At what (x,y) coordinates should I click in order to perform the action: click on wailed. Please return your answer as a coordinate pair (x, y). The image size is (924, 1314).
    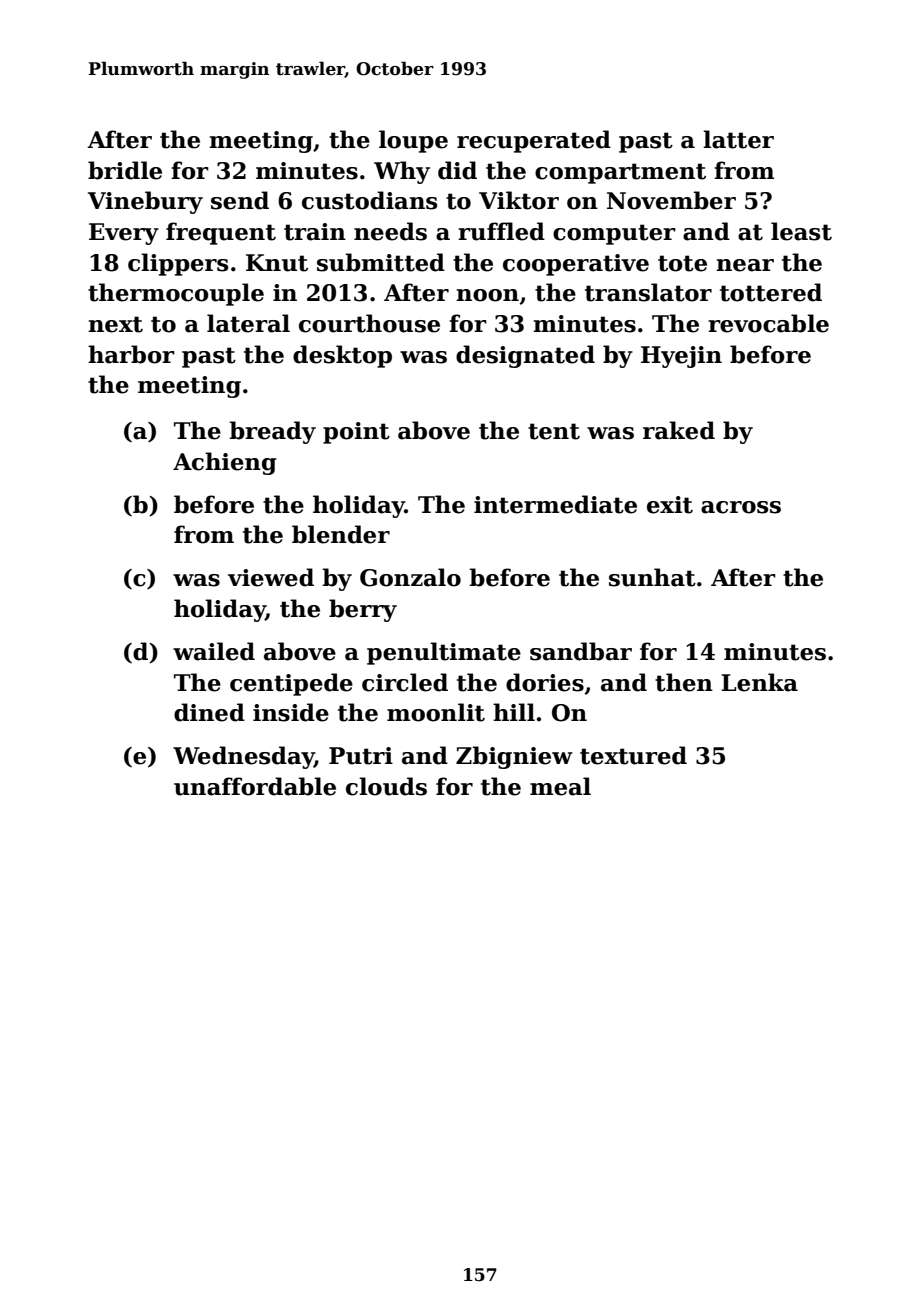
    Looking at the image, I should click on (214, 651).
